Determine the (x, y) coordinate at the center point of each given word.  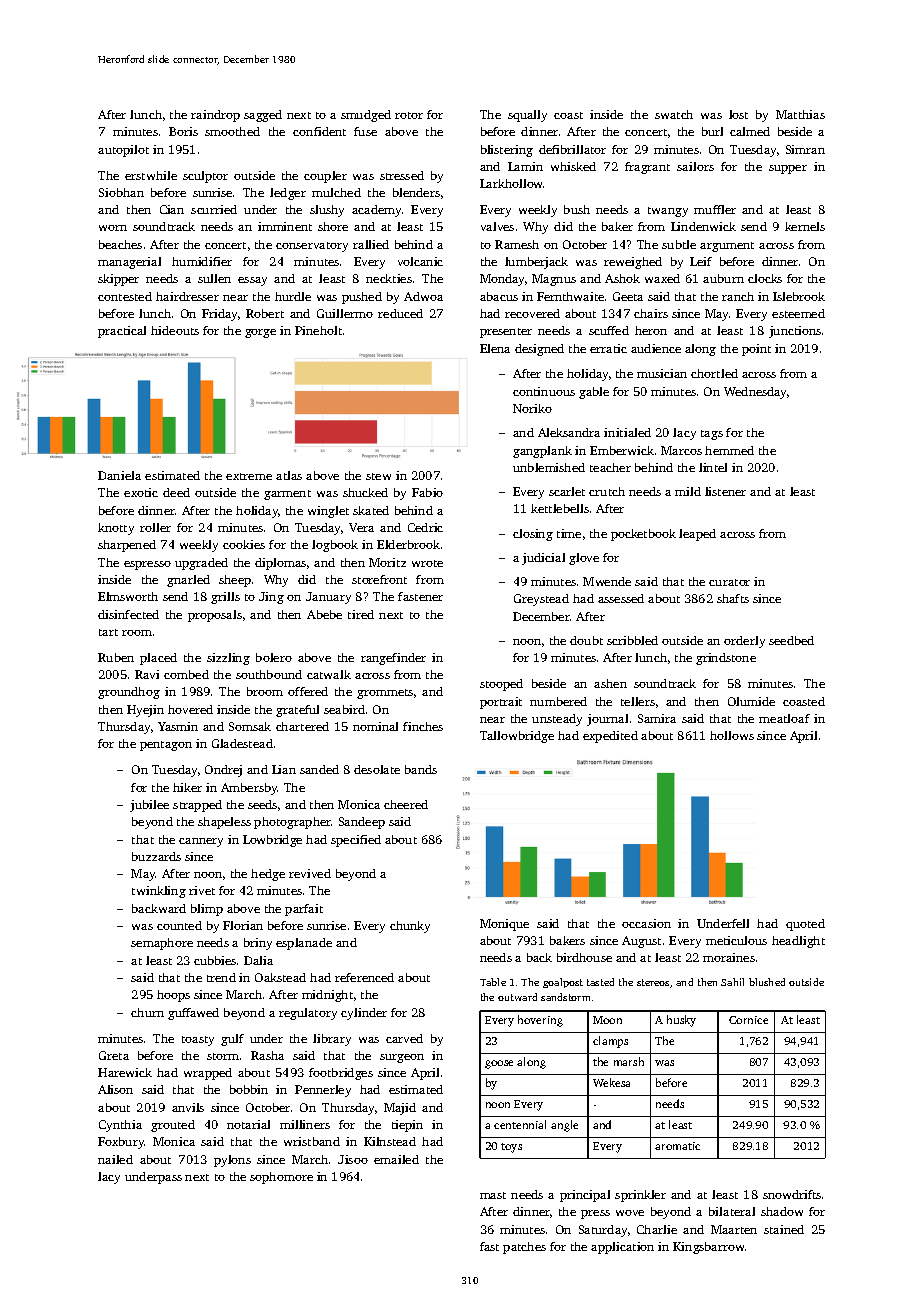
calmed (750, 131)
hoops (173, 996)
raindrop (215, 116)
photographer (293, 823)
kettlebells (560, 508)
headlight (798, 942)
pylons (232, 1161)
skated (371, 510)
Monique (504, 925)
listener (725, 491)
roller (155, 527)
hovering (540, 1021)
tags (712, 435)
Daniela (119, 475)
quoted (805, 925)
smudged (366, 116)
